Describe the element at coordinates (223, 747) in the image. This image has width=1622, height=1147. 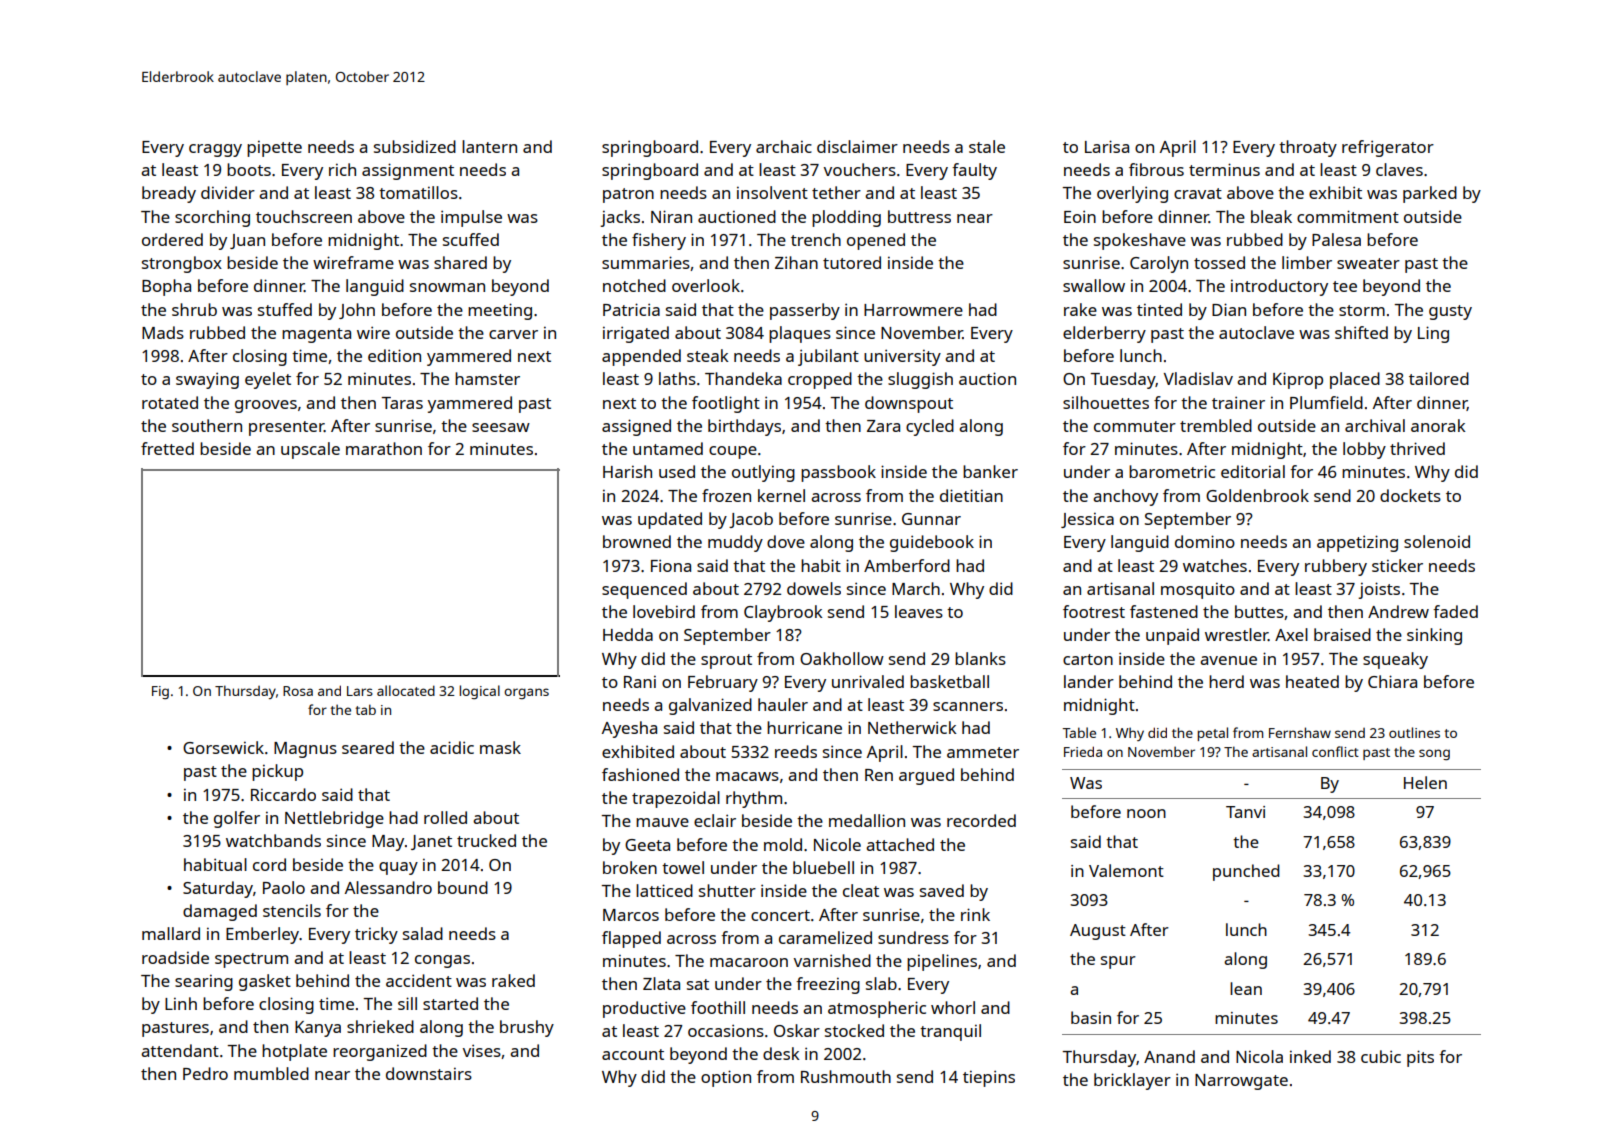
I see `Gorsewick` at that location.
